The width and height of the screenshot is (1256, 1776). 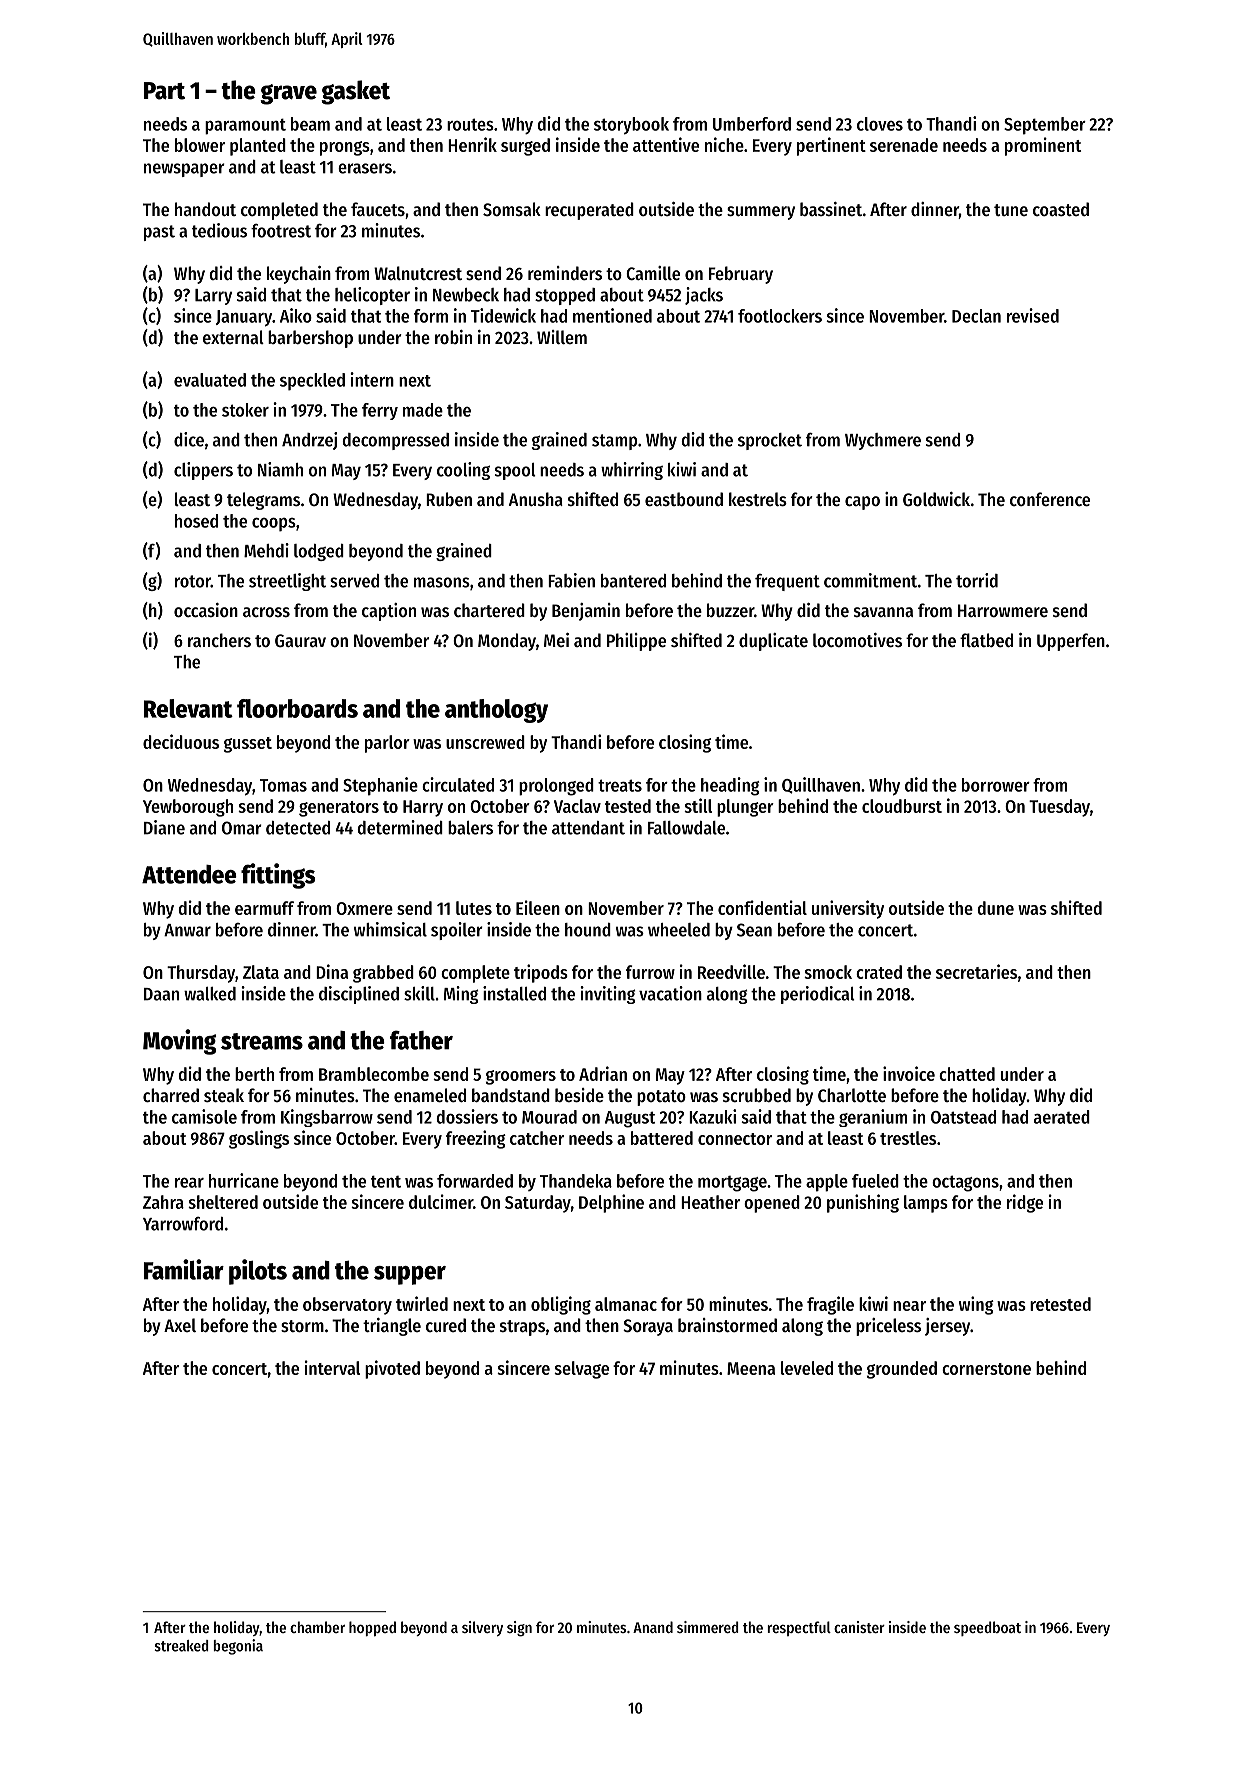 What do you see at coordinates (1071, 642) in the screenshot?
I see `Upperfen` at bounding box center [1071, 642].
